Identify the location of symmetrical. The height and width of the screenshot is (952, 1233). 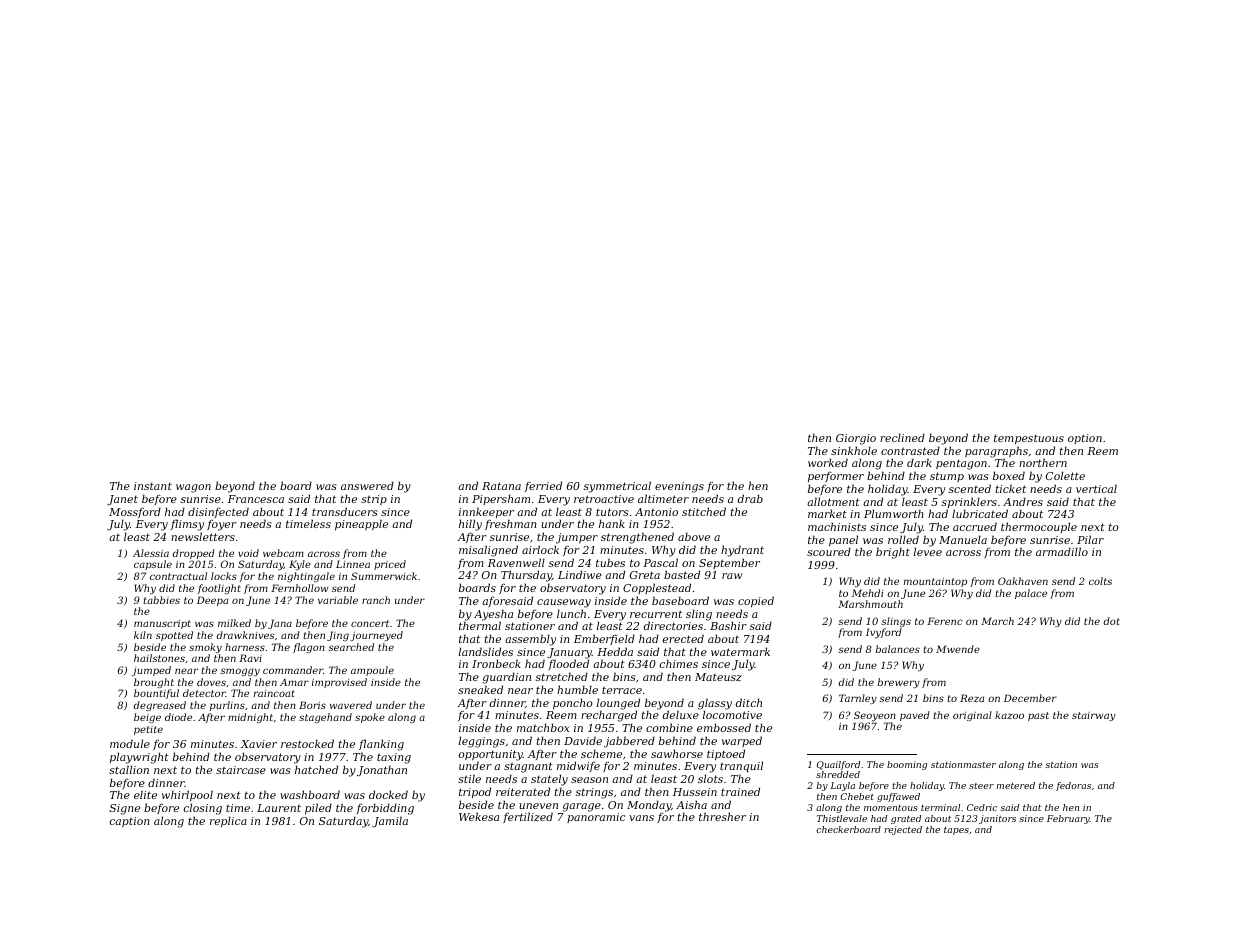
(617, 487).
